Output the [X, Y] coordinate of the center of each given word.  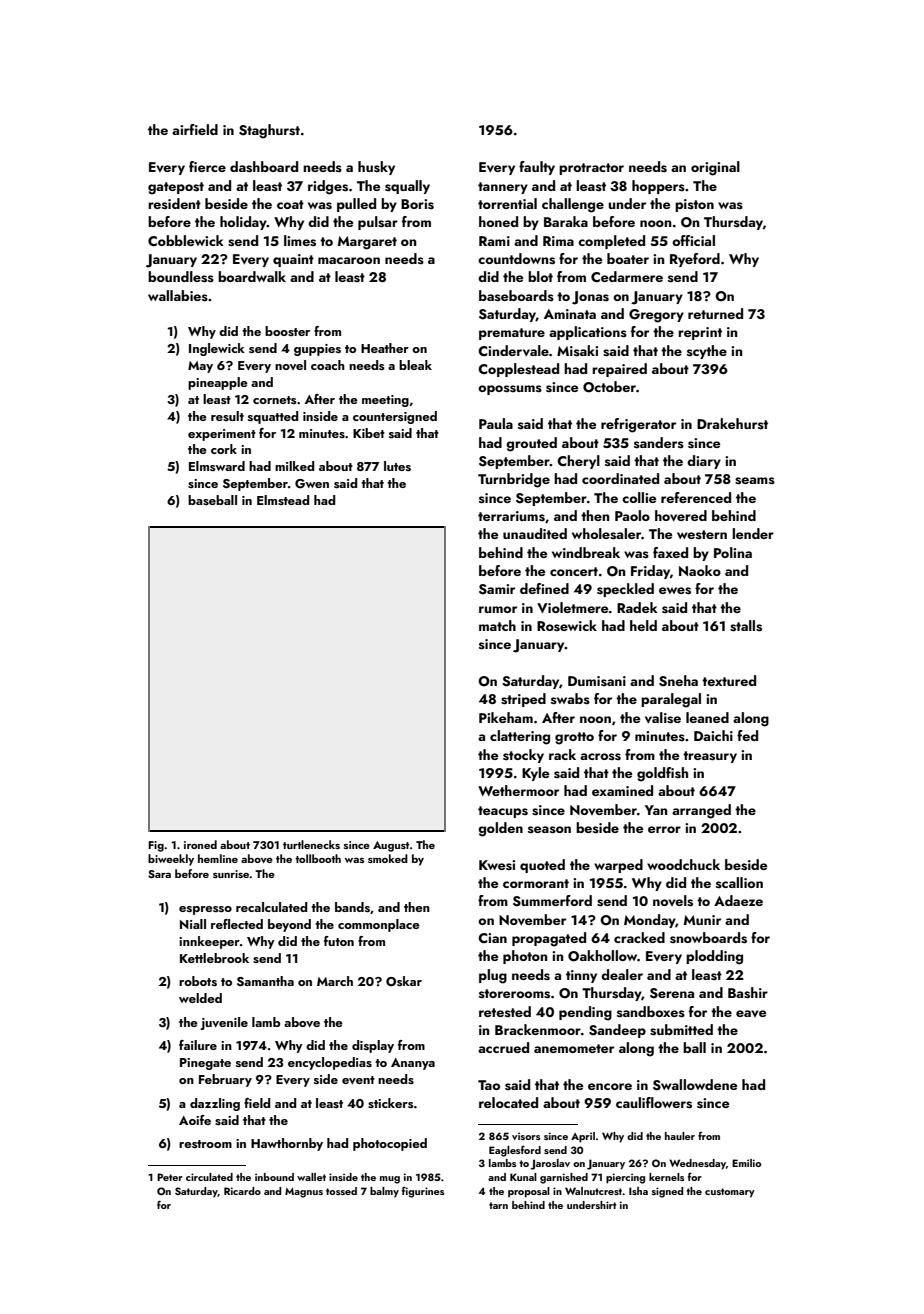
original [715, 168]
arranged [701, 811]
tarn [498, 1205]
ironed [200, 844]
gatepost [176, 188]
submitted [681, 1030]
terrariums [511, 516]
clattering [520, 737]
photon [525, 957]
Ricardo [242, 1191]
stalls [746, 626]
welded [200, 998]
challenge [573, 205]
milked [294, 466]
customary [730, 1193]
